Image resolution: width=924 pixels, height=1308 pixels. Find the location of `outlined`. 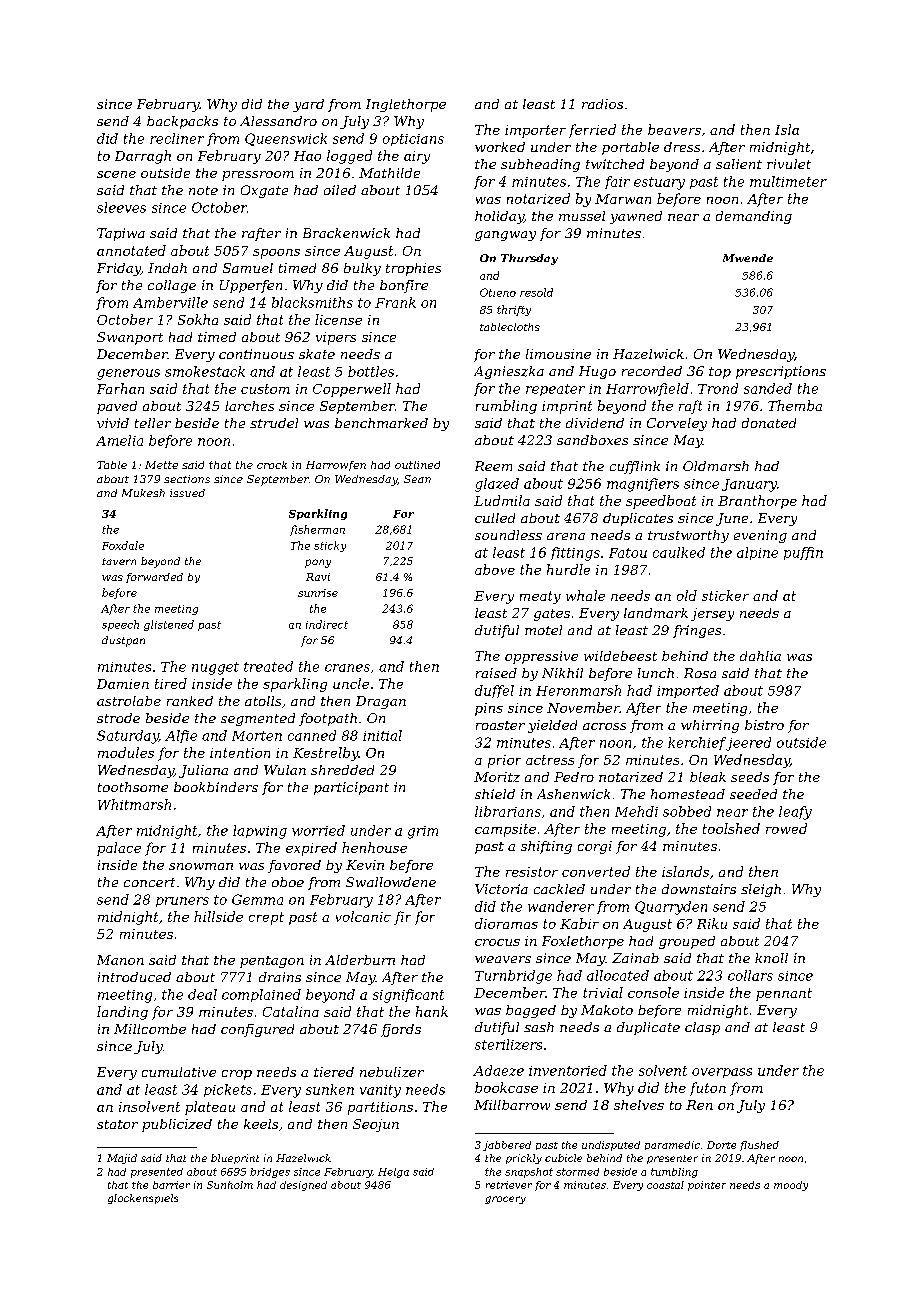

outlined is located at coordinates (417, 465).
